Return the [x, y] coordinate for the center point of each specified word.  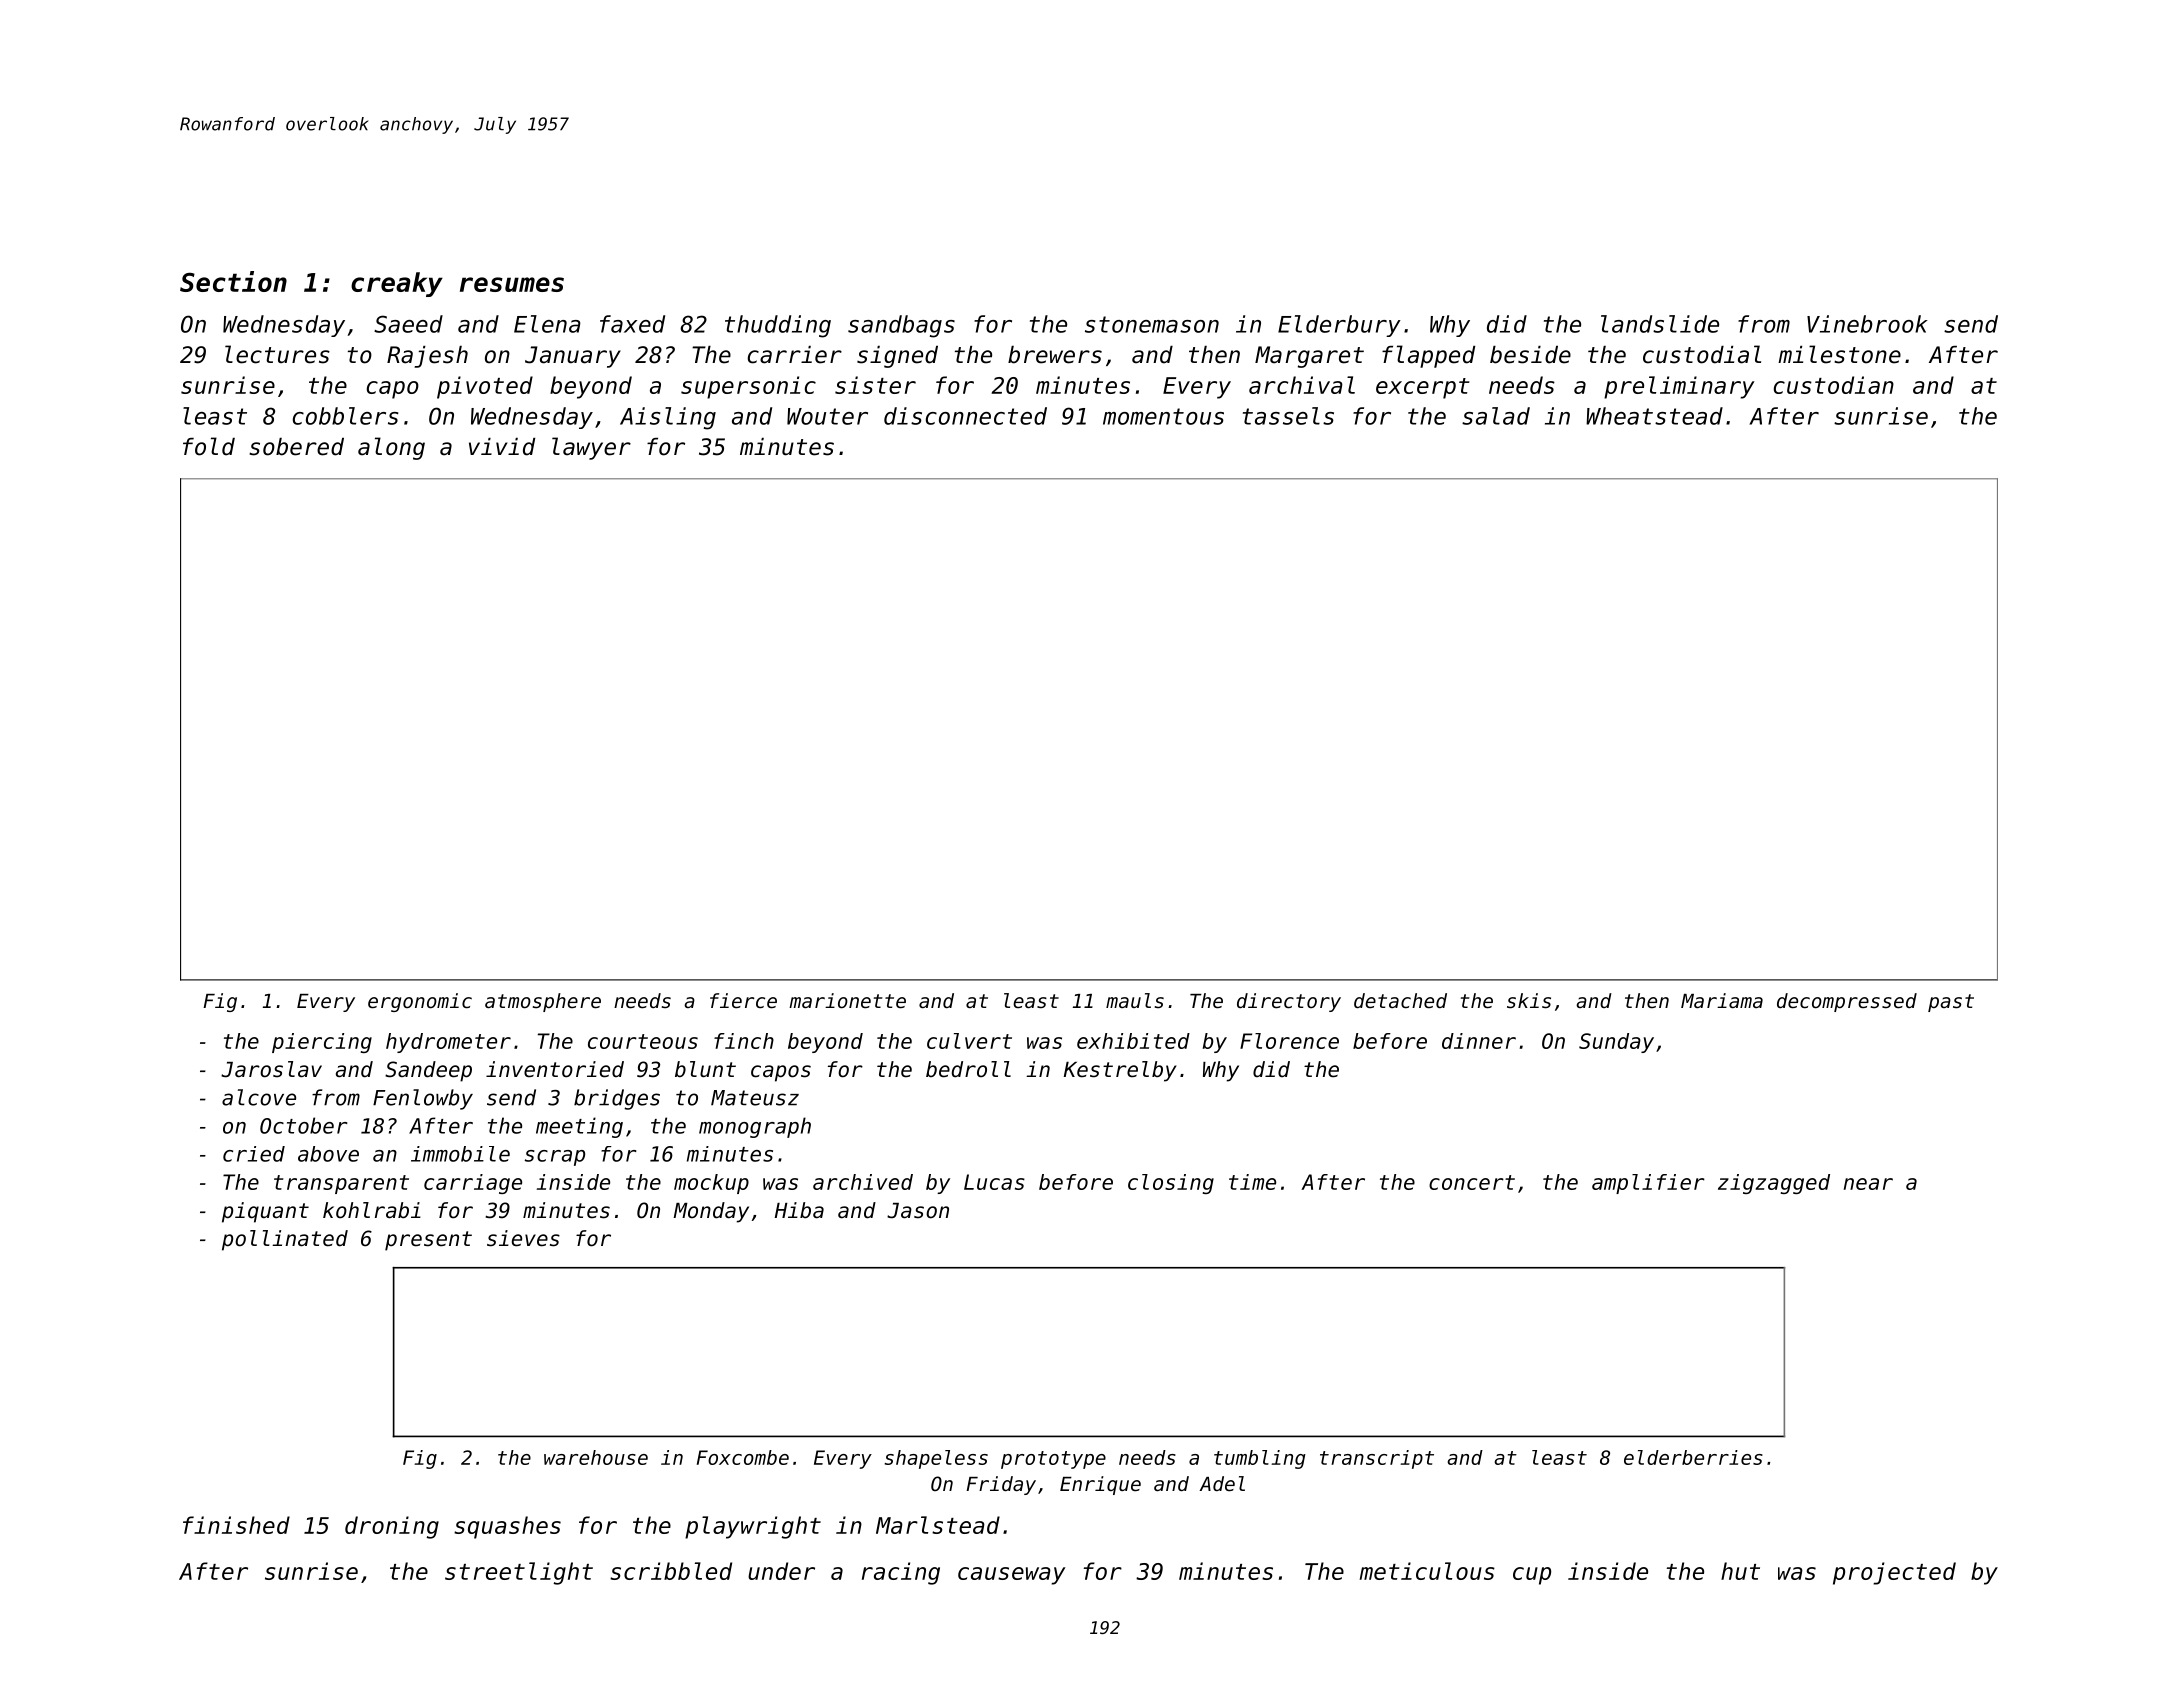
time [1252, 1182]
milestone [1839, 354]
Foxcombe [743, 1457]
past [1951, 1003]
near [1868, 1184]
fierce [743, 1001]
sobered [296, 447]
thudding [778, 326]
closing [1171, 1184]
